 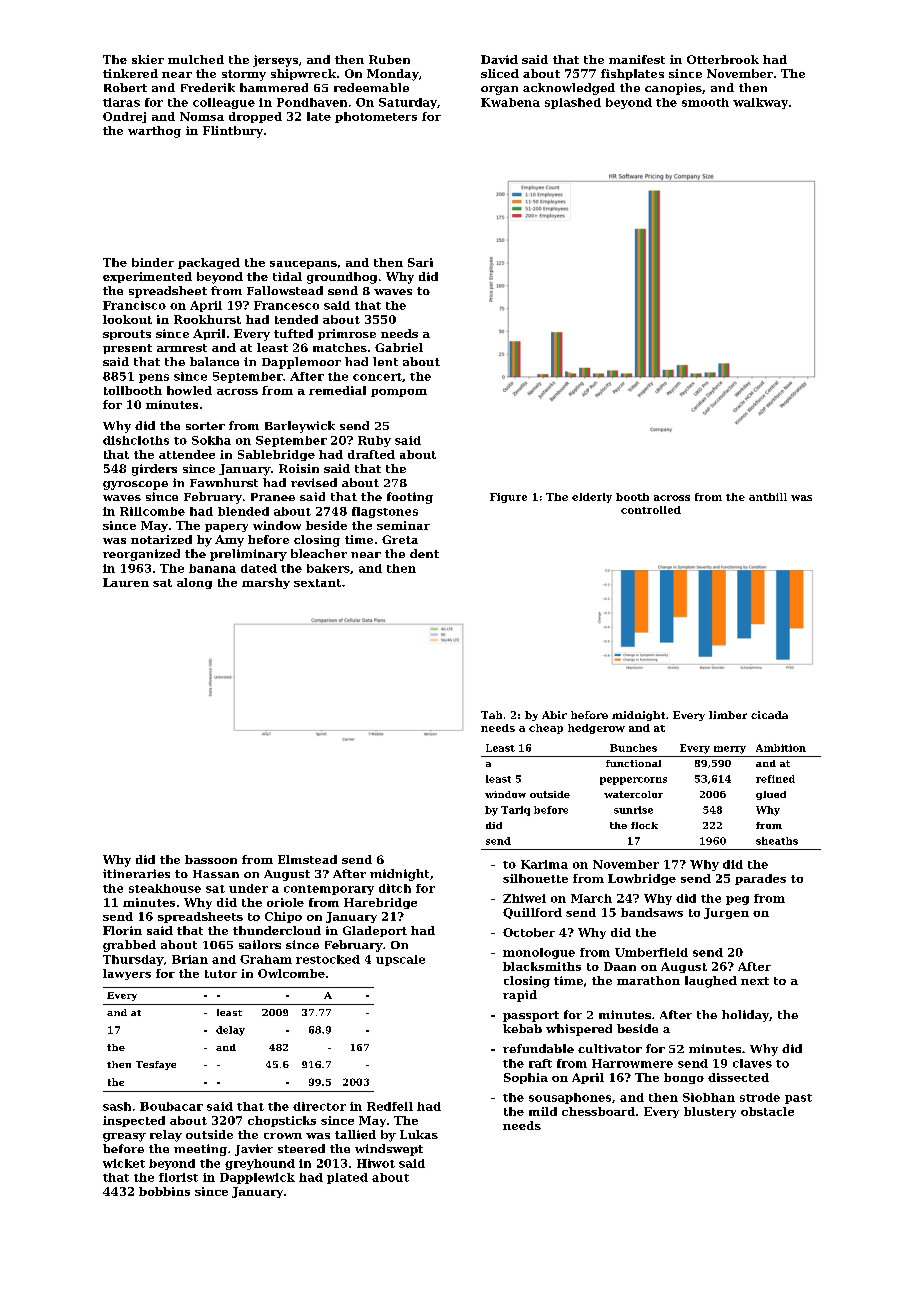 What do you see at coordinates (124, 117) in the page?
I see `Ondrej` at bounding box center [124, 117].
